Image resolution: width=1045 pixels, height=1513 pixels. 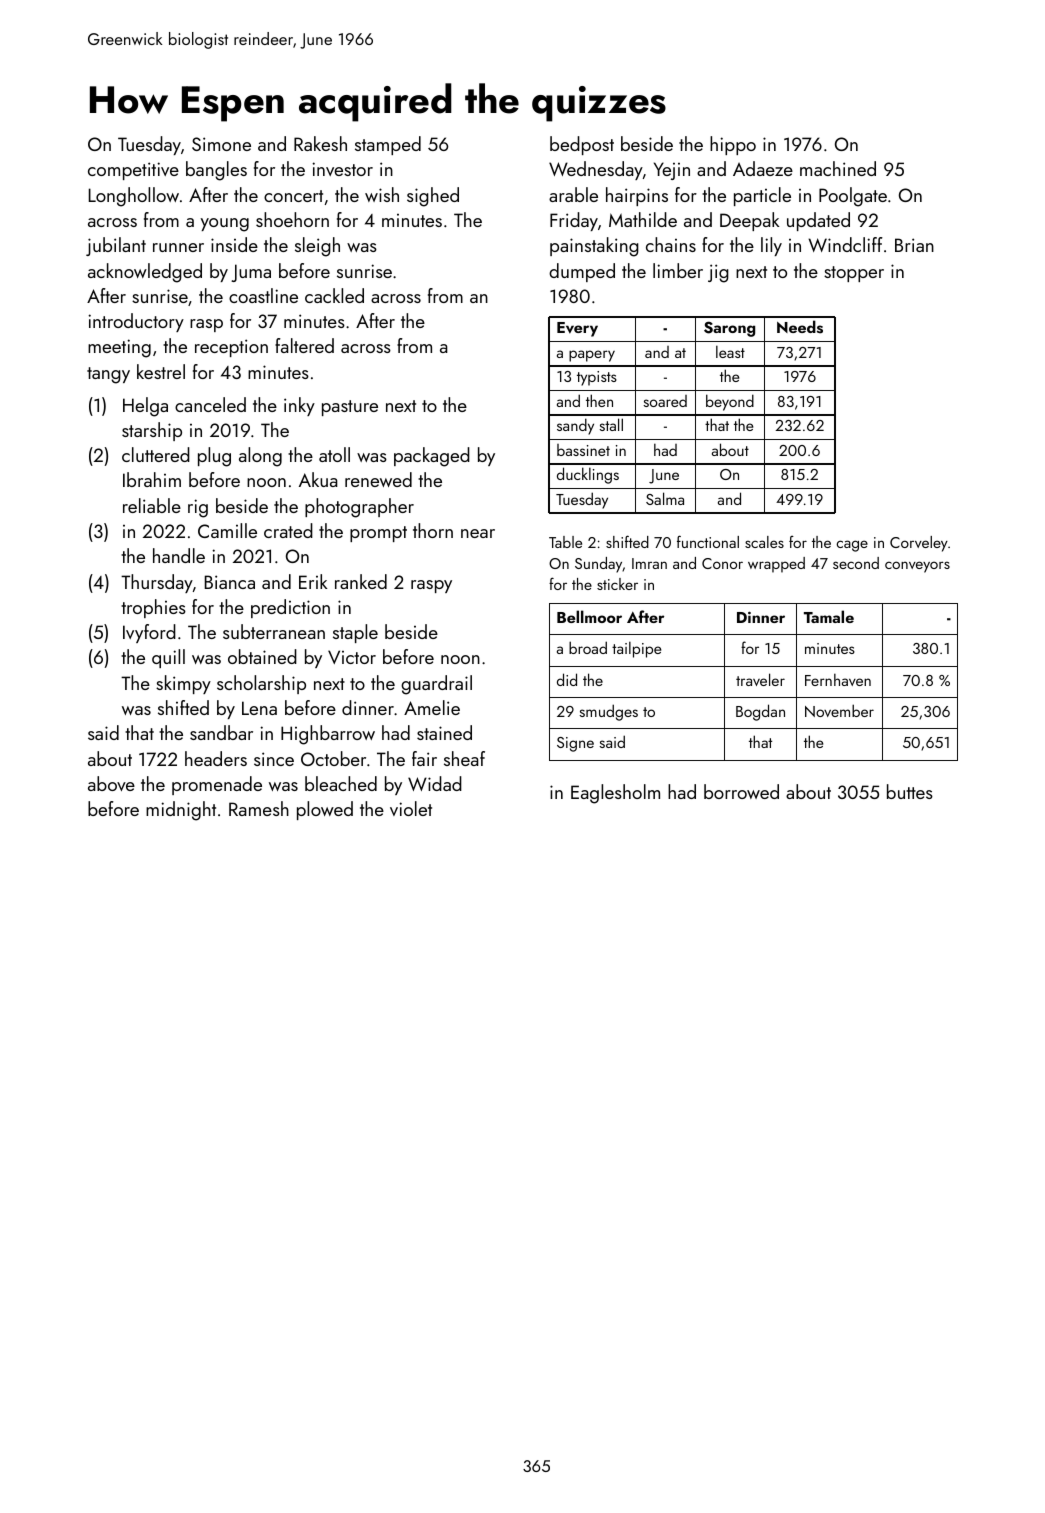 I want to click on Simone, so click(x=221, y=144).
